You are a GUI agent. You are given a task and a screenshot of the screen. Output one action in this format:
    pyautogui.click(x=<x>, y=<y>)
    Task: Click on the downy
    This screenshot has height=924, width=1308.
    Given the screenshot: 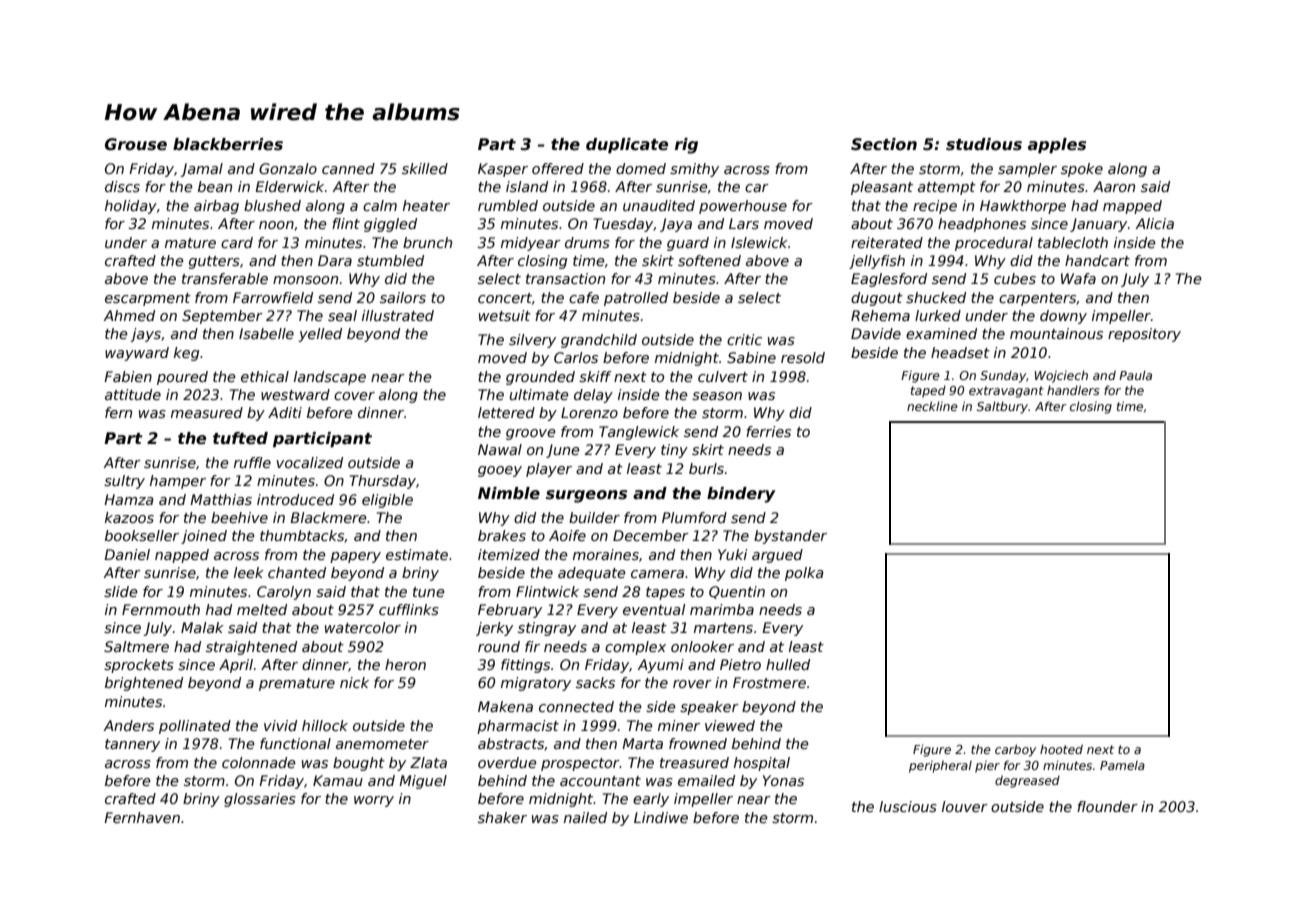 What is the action you would take?
    pyautogui.click(x=1063, y=317)
